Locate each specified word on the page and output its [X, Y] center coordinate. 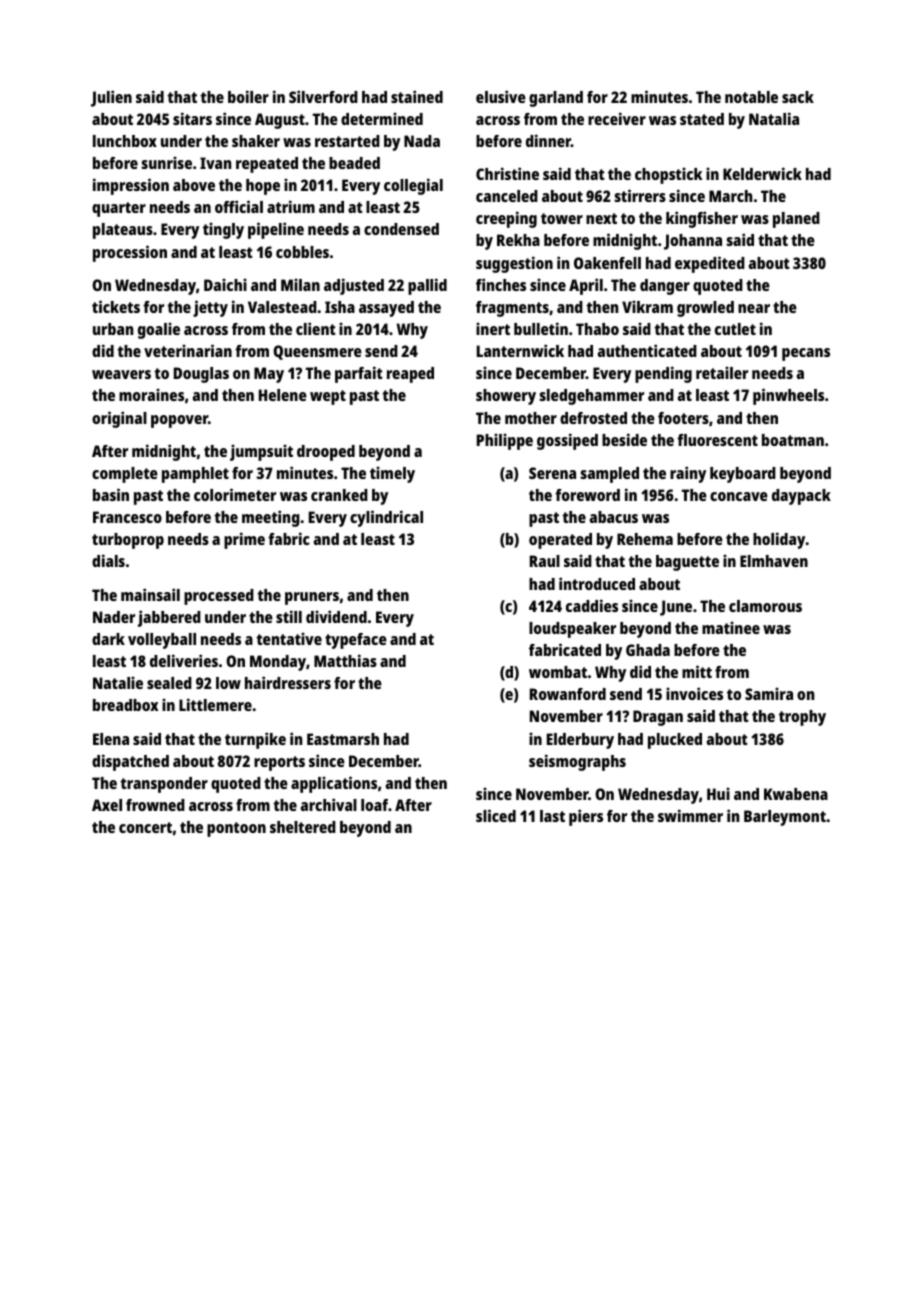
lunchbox [125, 141]
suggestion [514, 264]
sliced [496, 815]
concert [145, 827]
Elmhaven [774, 561]
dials [108, 560]
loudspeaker [572, 630]
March [730, 196]
